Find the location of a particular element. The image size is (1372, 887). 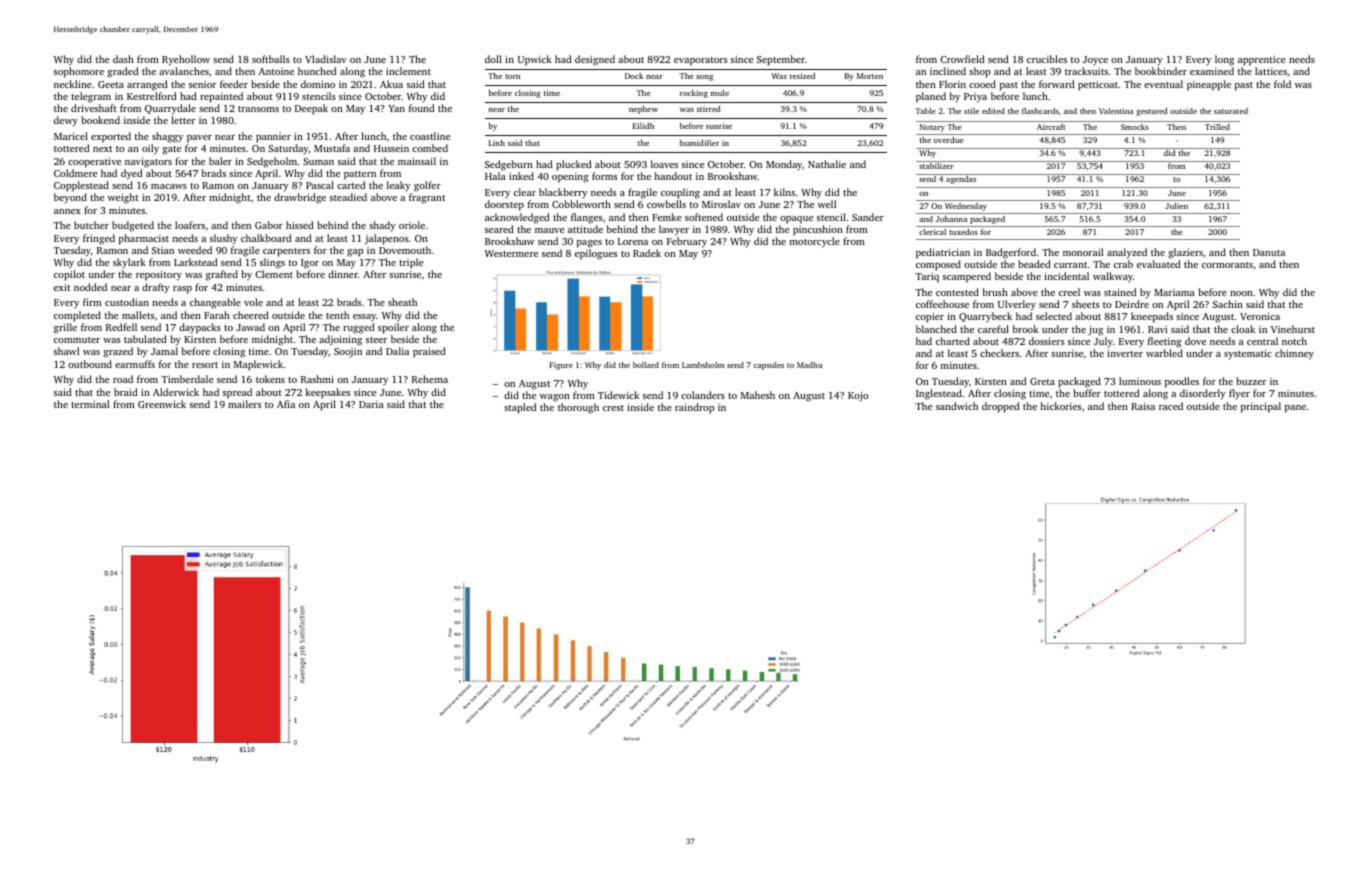

avalanches is located at coordinates (184, 71).
